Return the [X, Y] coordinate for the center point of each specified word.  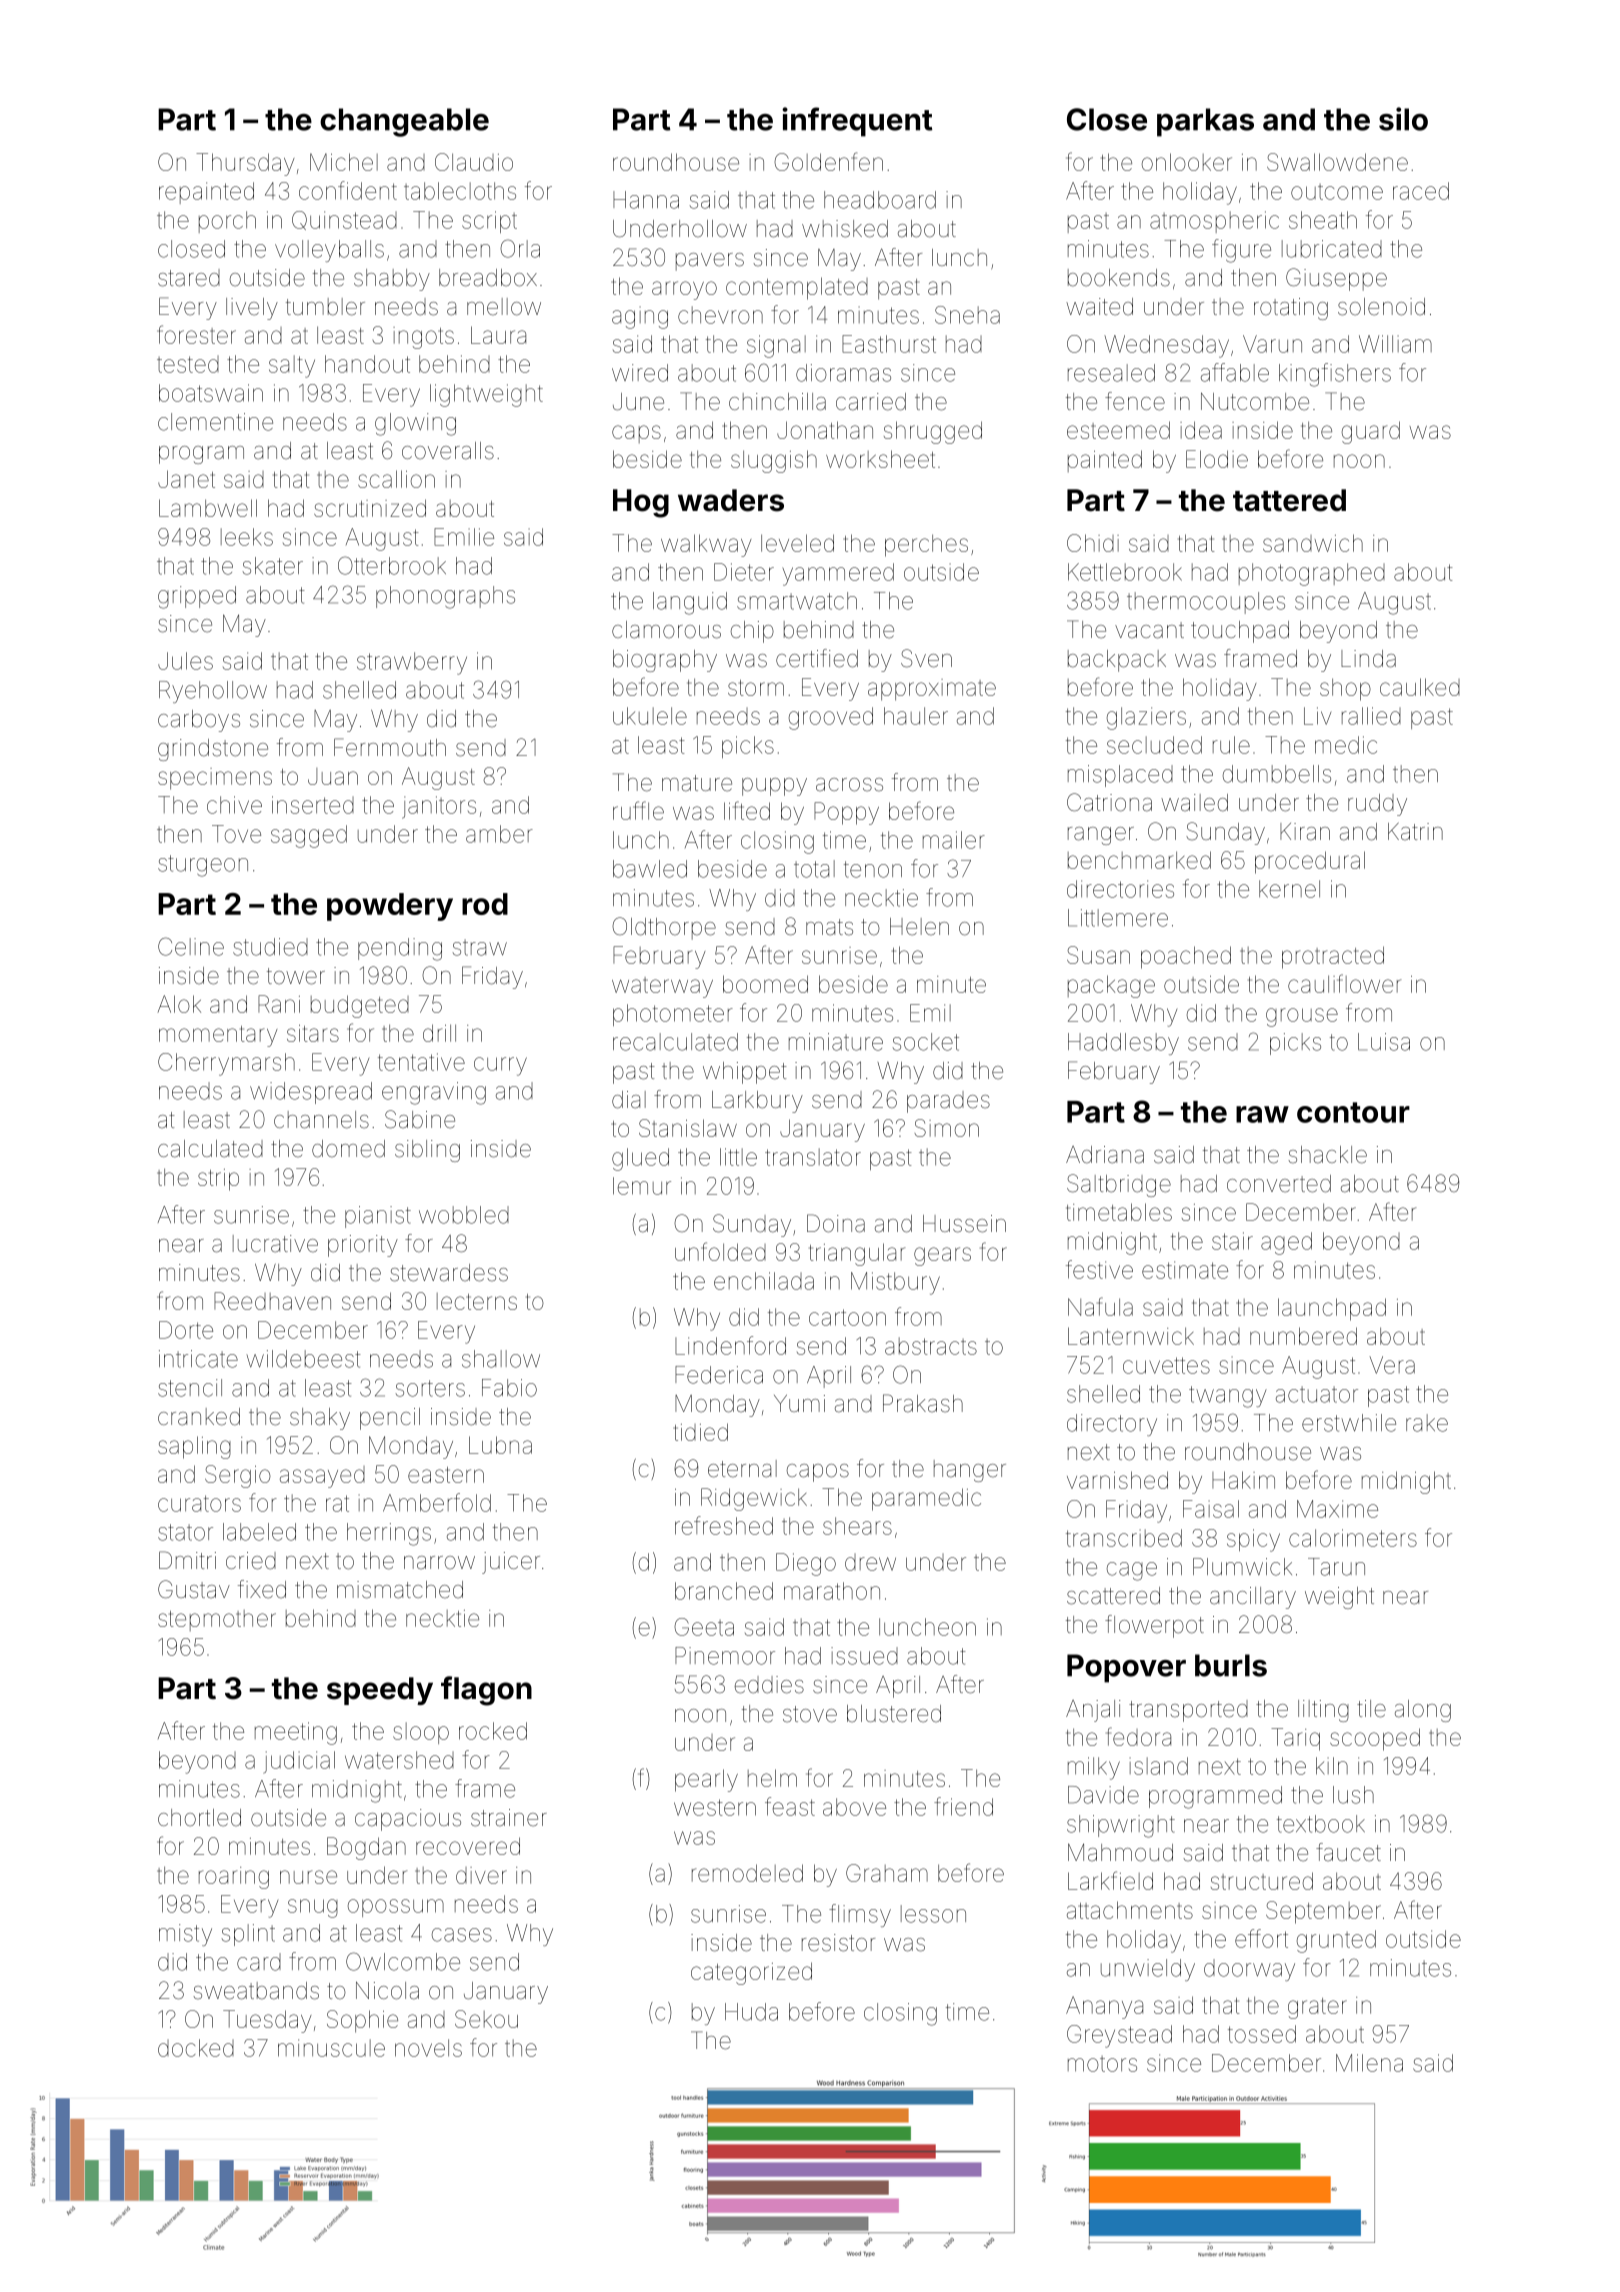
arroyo [684, 290]
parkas [1205, 122]
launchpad [1332, 1309]
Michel [344, 162]
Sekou [486, 2019]
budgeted [360, 1006]
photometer [673, 1015]
